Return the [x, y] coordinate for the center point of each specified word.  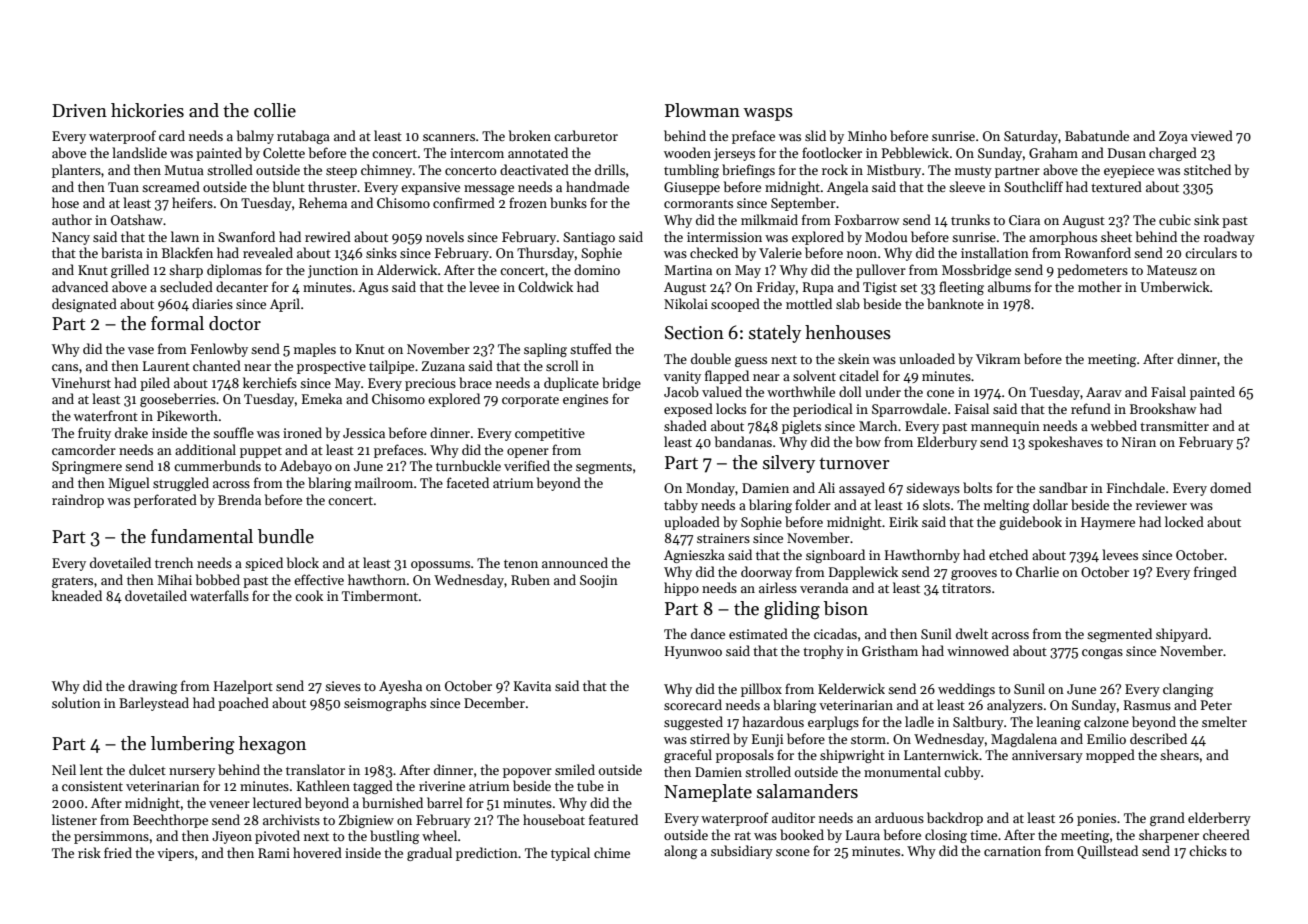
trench [174, 562]
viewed [1212, 135]
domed [1230, 487]
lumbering [193, 745]
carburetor [586, 135]
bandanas [743, 441]
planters [76, 171]
